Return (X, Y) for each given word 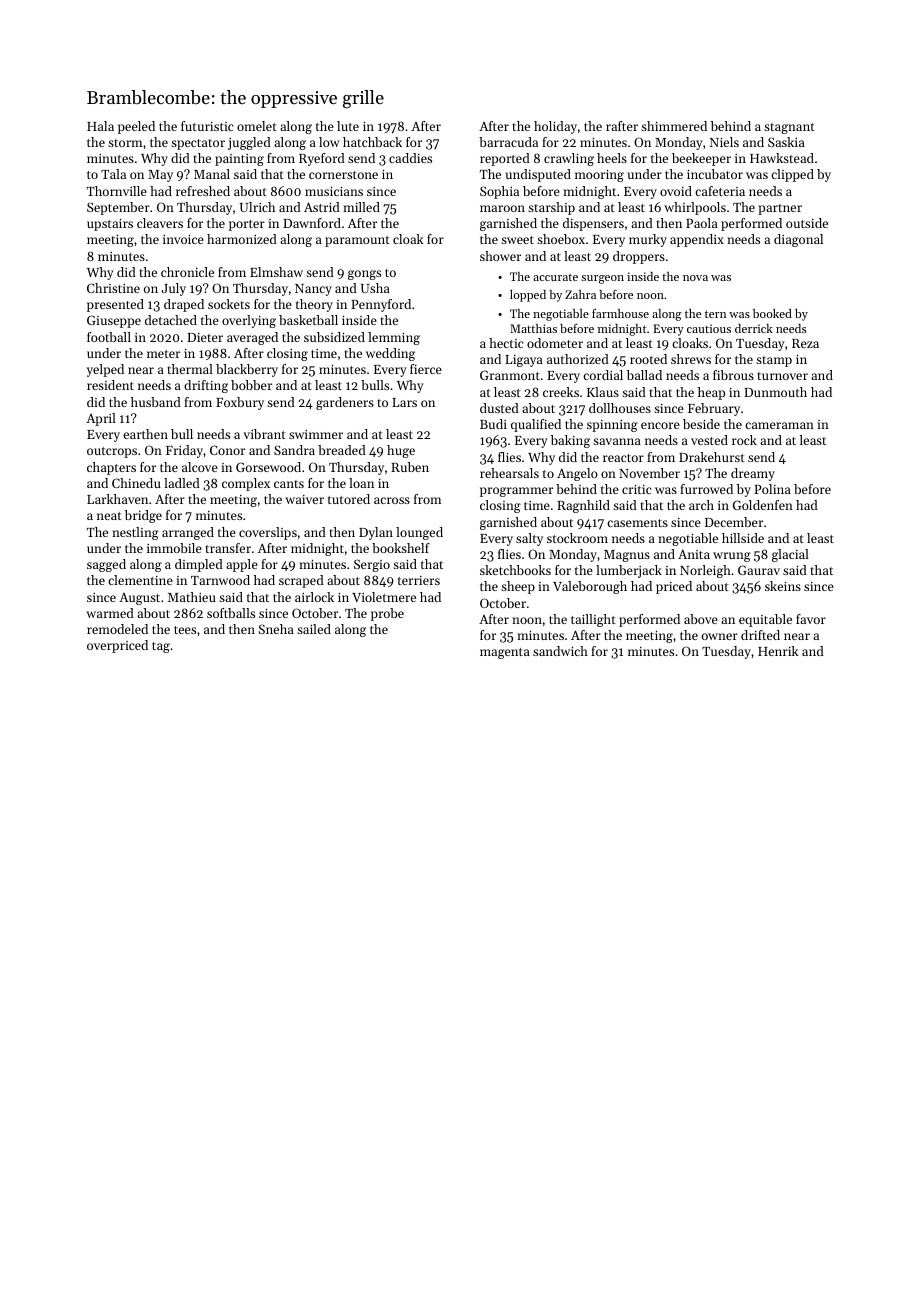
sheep (518, 587)
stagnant (789, 128)
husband (156, 402)
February (714, 409)
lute (348, 126)
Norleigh (705, 571)
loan (361, 483)
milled (361, 207)
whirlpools (695, 208)
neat (109, 516)
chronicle (187, 272)
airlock (314, 597)
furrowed (706, 489)
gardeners (345, 403)
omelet (257, 126)
